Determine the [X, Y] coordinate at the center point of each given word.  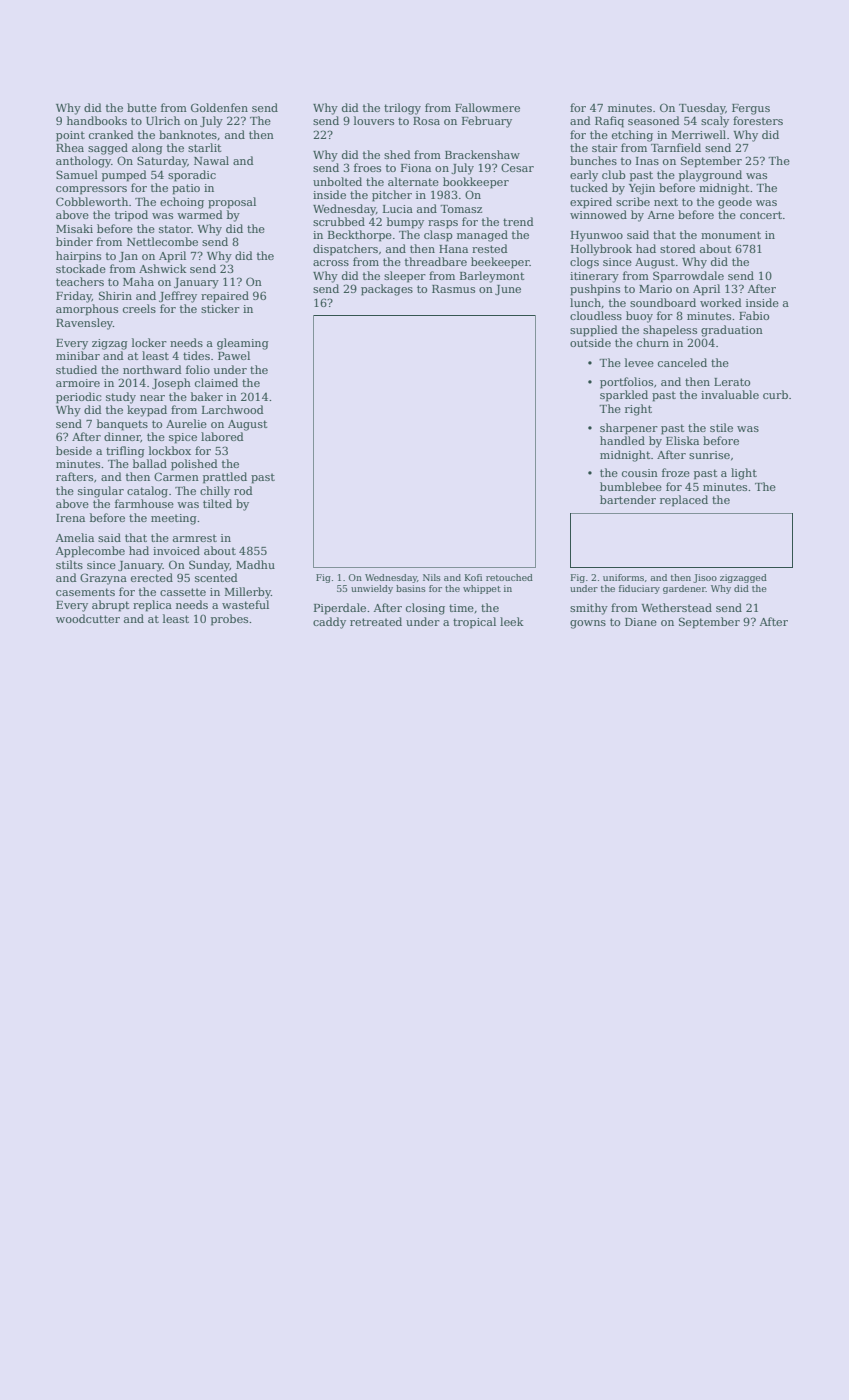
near [152, 398]
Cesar [517, 167]
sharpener [629, 429]
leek [512, 621]
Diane [641, 622]
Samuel [77, 174]
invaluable [730, 394]
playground [710, 176]
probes [229, 620]
